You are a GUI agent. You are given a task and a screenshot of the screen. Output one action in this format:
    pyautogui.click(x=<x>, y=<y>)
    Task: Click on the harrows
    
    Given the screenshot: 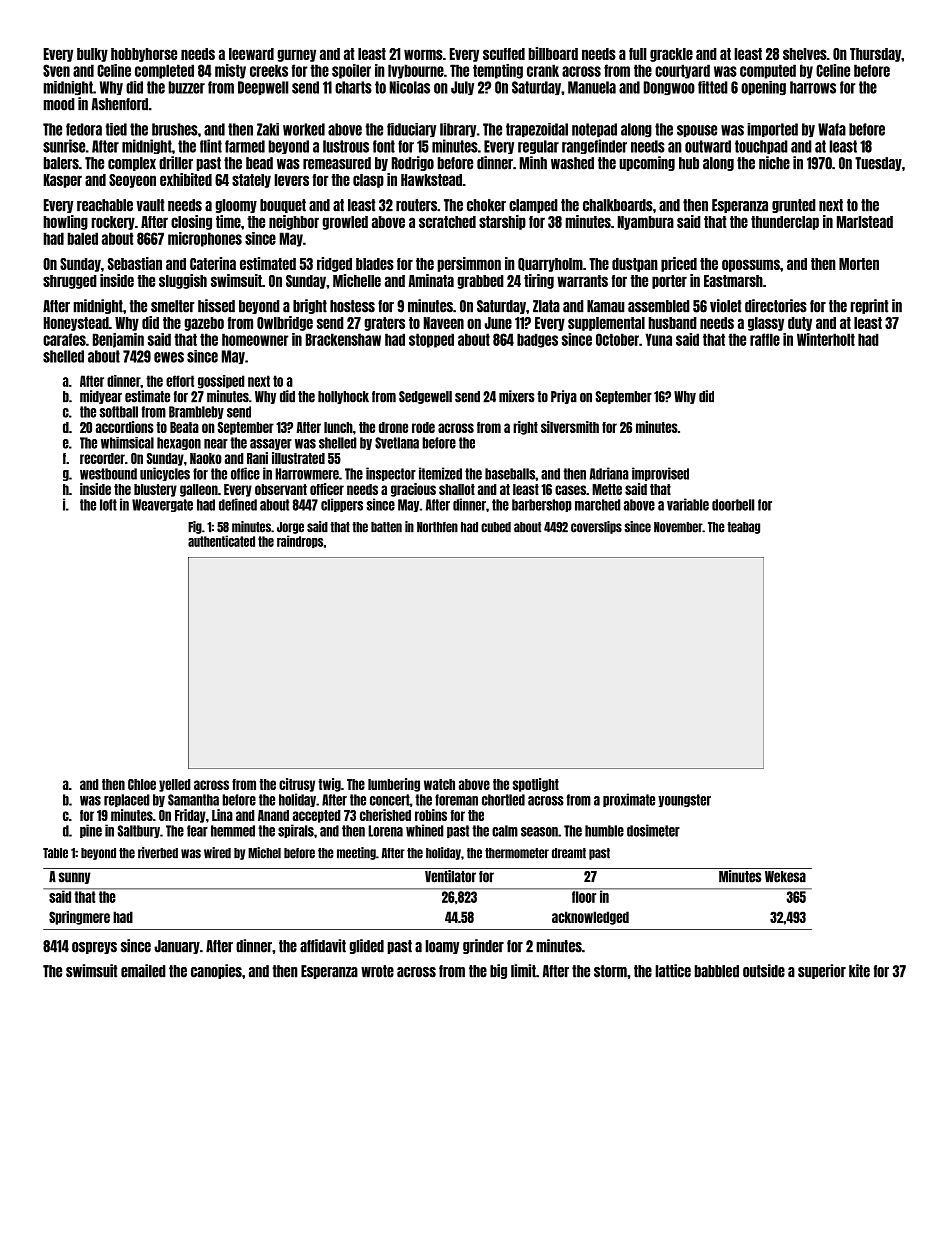 What is the action you would take?
    pyautogui.click(x=813, y=87)
